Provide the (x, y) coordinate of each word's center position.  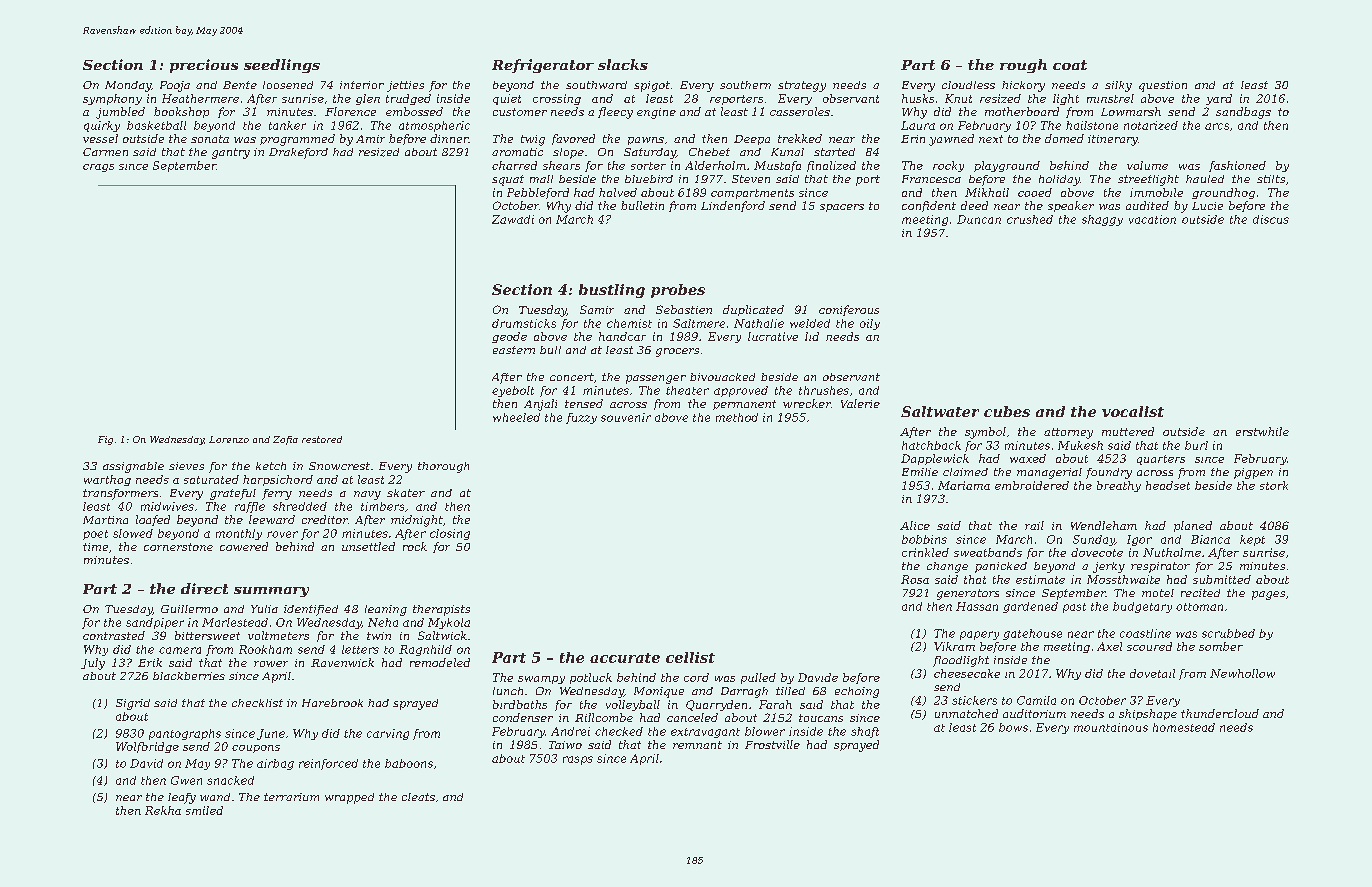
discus (1271, 219)
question (1163, 86)
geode (509, 337)
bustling (612, 291)
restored (322, 439)
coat (1070, 65)
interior (362, 85)
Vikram (954, 646)
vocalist (1133, 411)
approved (741, 391)
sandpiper (155, 623)
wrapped (349, 798)
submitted (1222, 579)
